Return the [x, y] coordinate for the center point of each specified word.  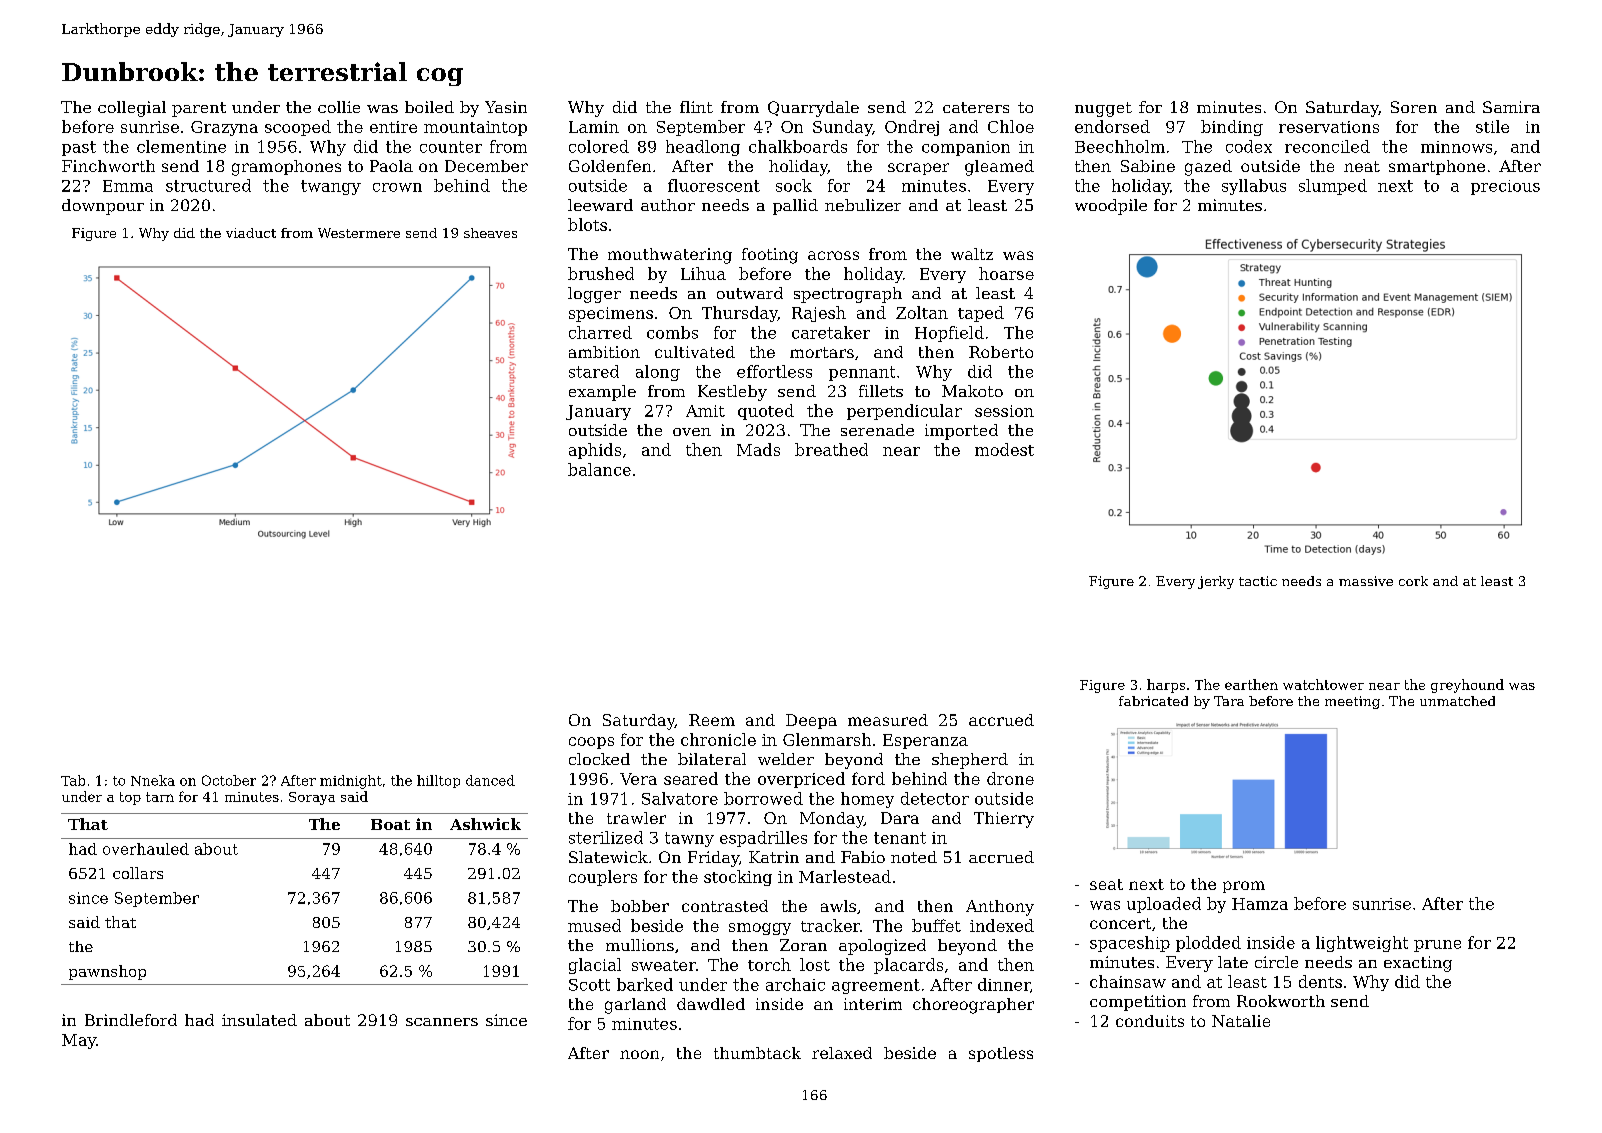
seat [1106, 884]
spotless [1001, 1054]
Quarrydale [813, 109]
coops [591, 743]
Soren [1414, 107]
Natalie [1241, 1021]
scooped [298, 128]
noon [639, 1054]
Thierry [1004, 820]
